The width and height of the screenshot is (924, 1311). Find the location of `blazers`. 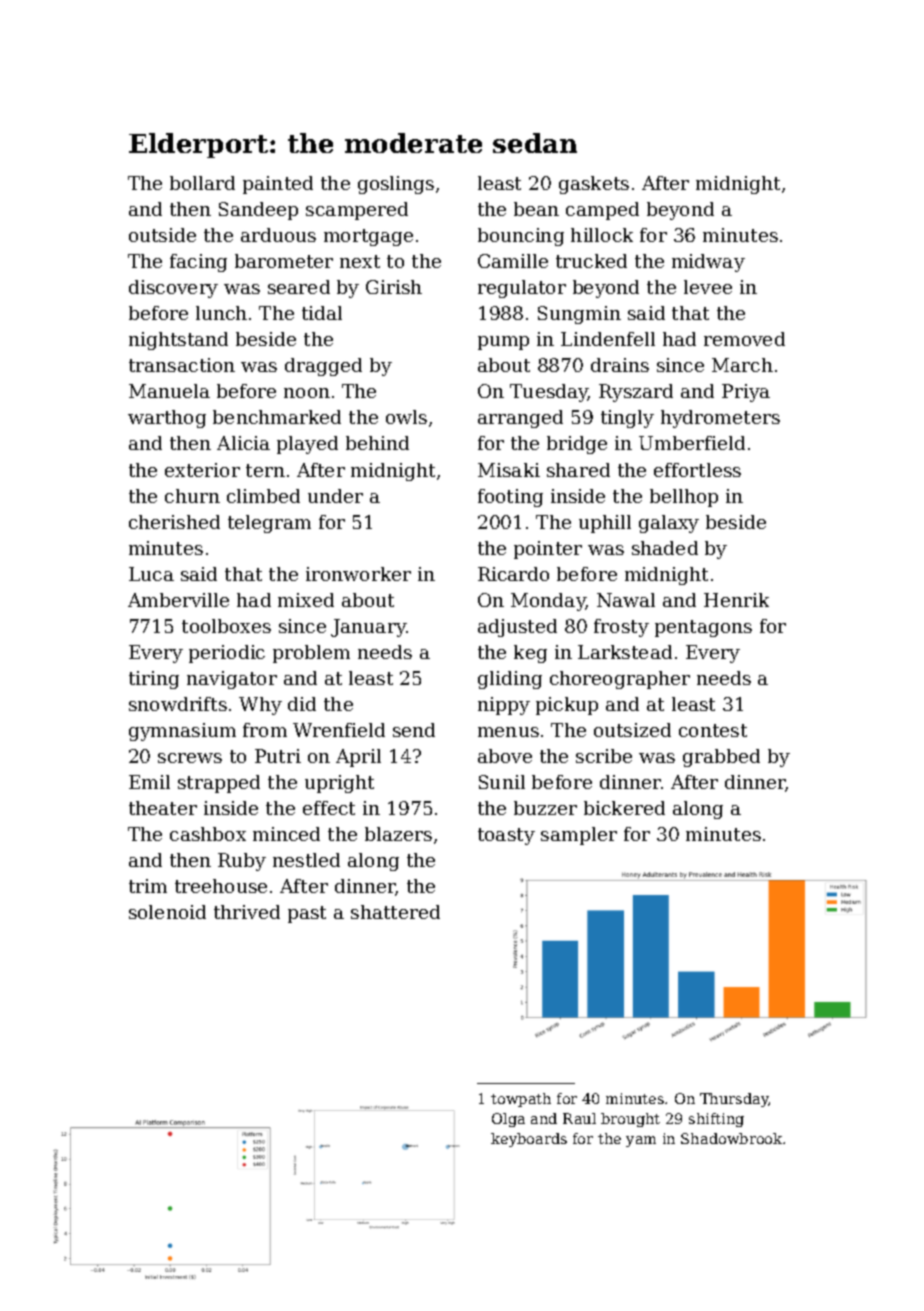

blazers is located at coordinates (398, 834).
